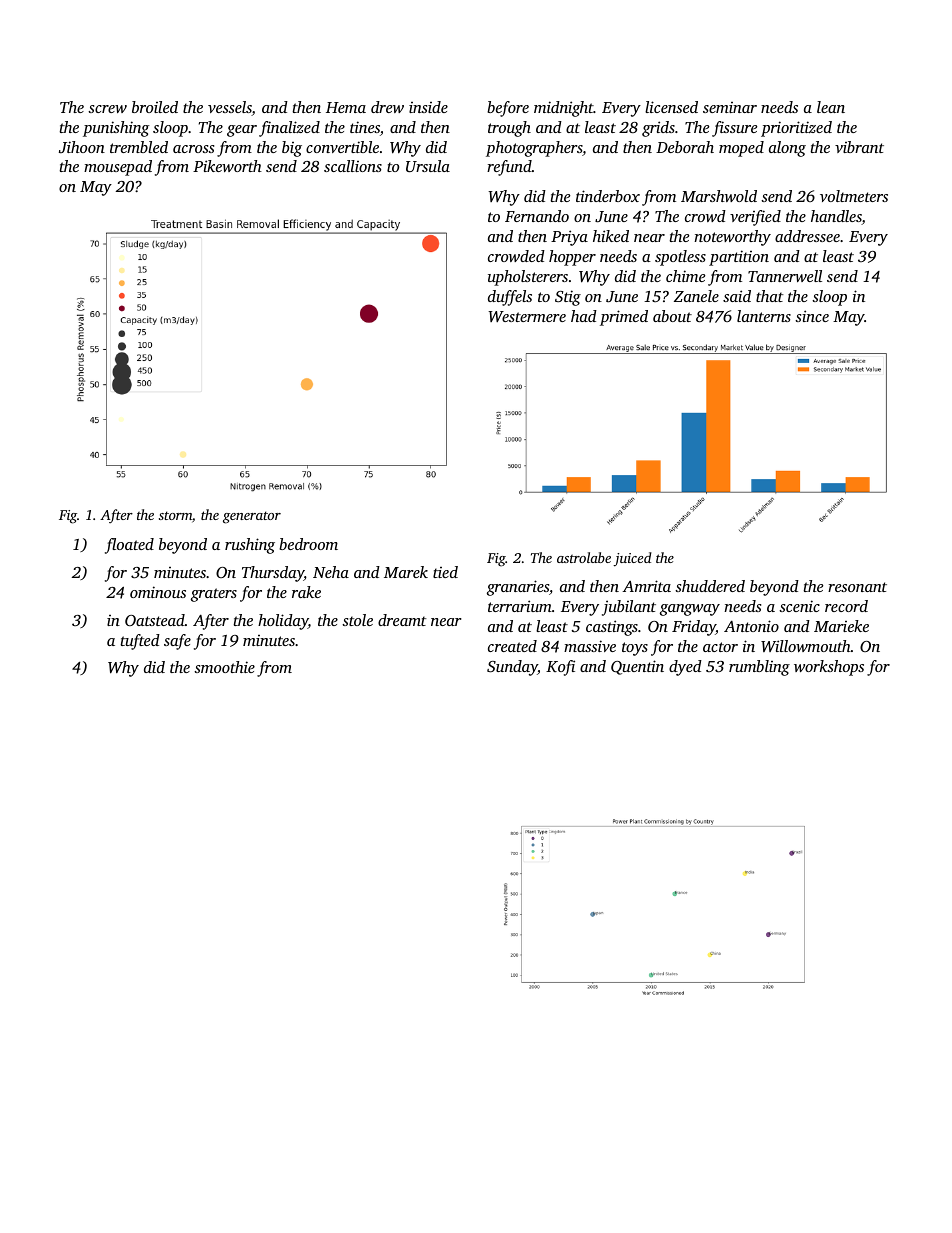 The width and height of the image is (952, 1233). I want to click on generator, so click(252, 517).
